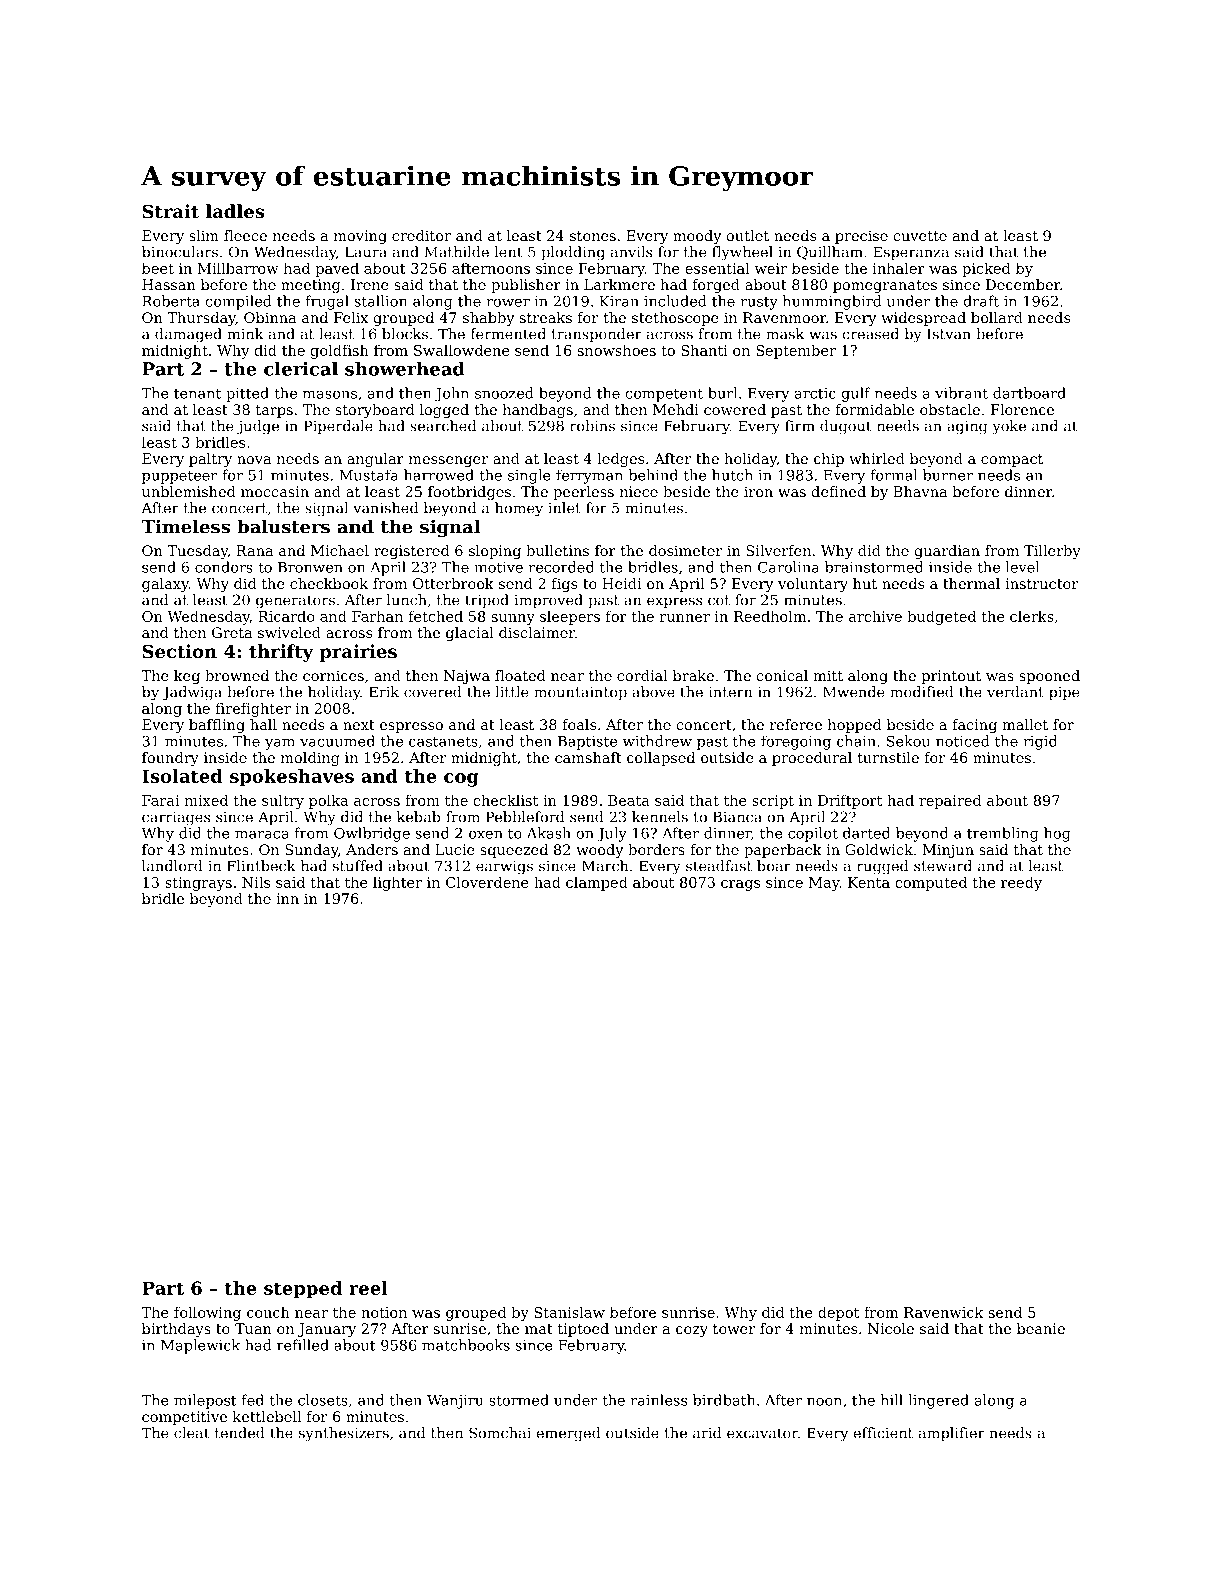 This screenshot has width=1225, height=1585. Describe the element at coordinates (920, 491) in the screenshot. I see `Bhavna` at that location.
